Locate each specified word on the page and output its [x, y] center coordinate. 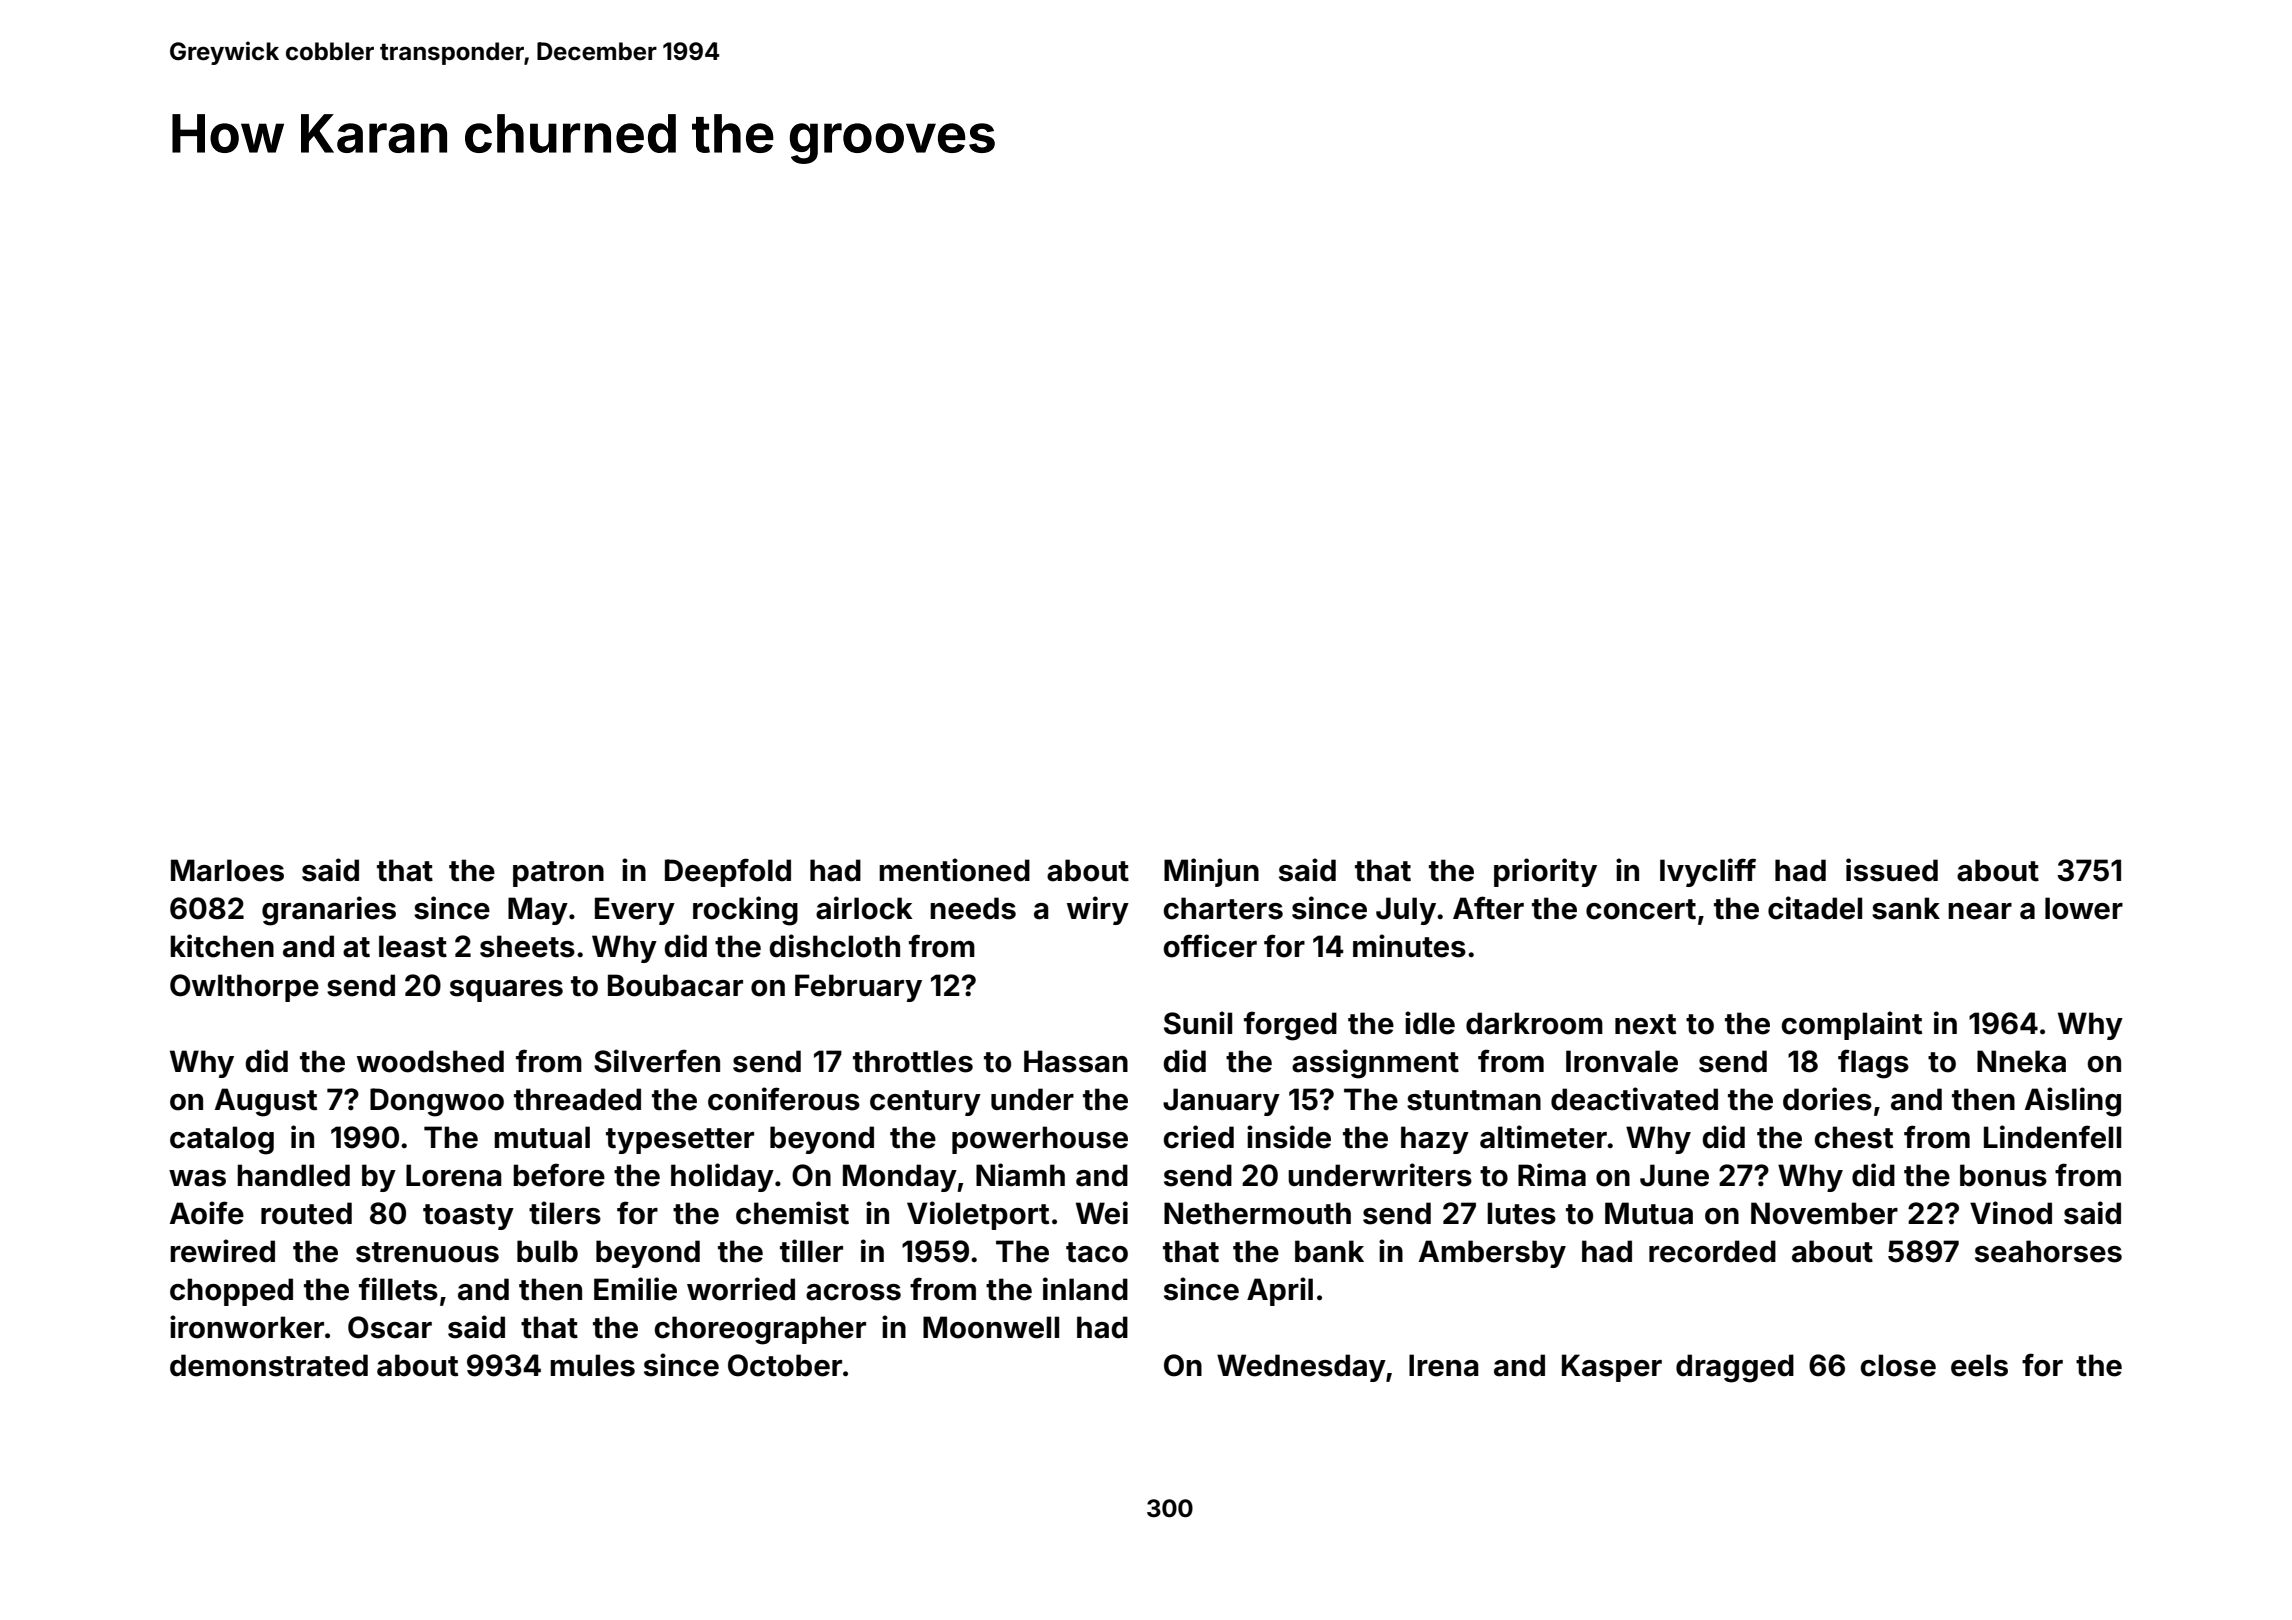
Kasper [1612, 1368]
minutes [1409, 946]
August [266, 1102]
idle [1430, 1023]
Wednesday [1301, 1368]
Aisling [2073, 1102]
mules [592, 1365]
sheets [527, 946]
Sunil [1198, 1023]
